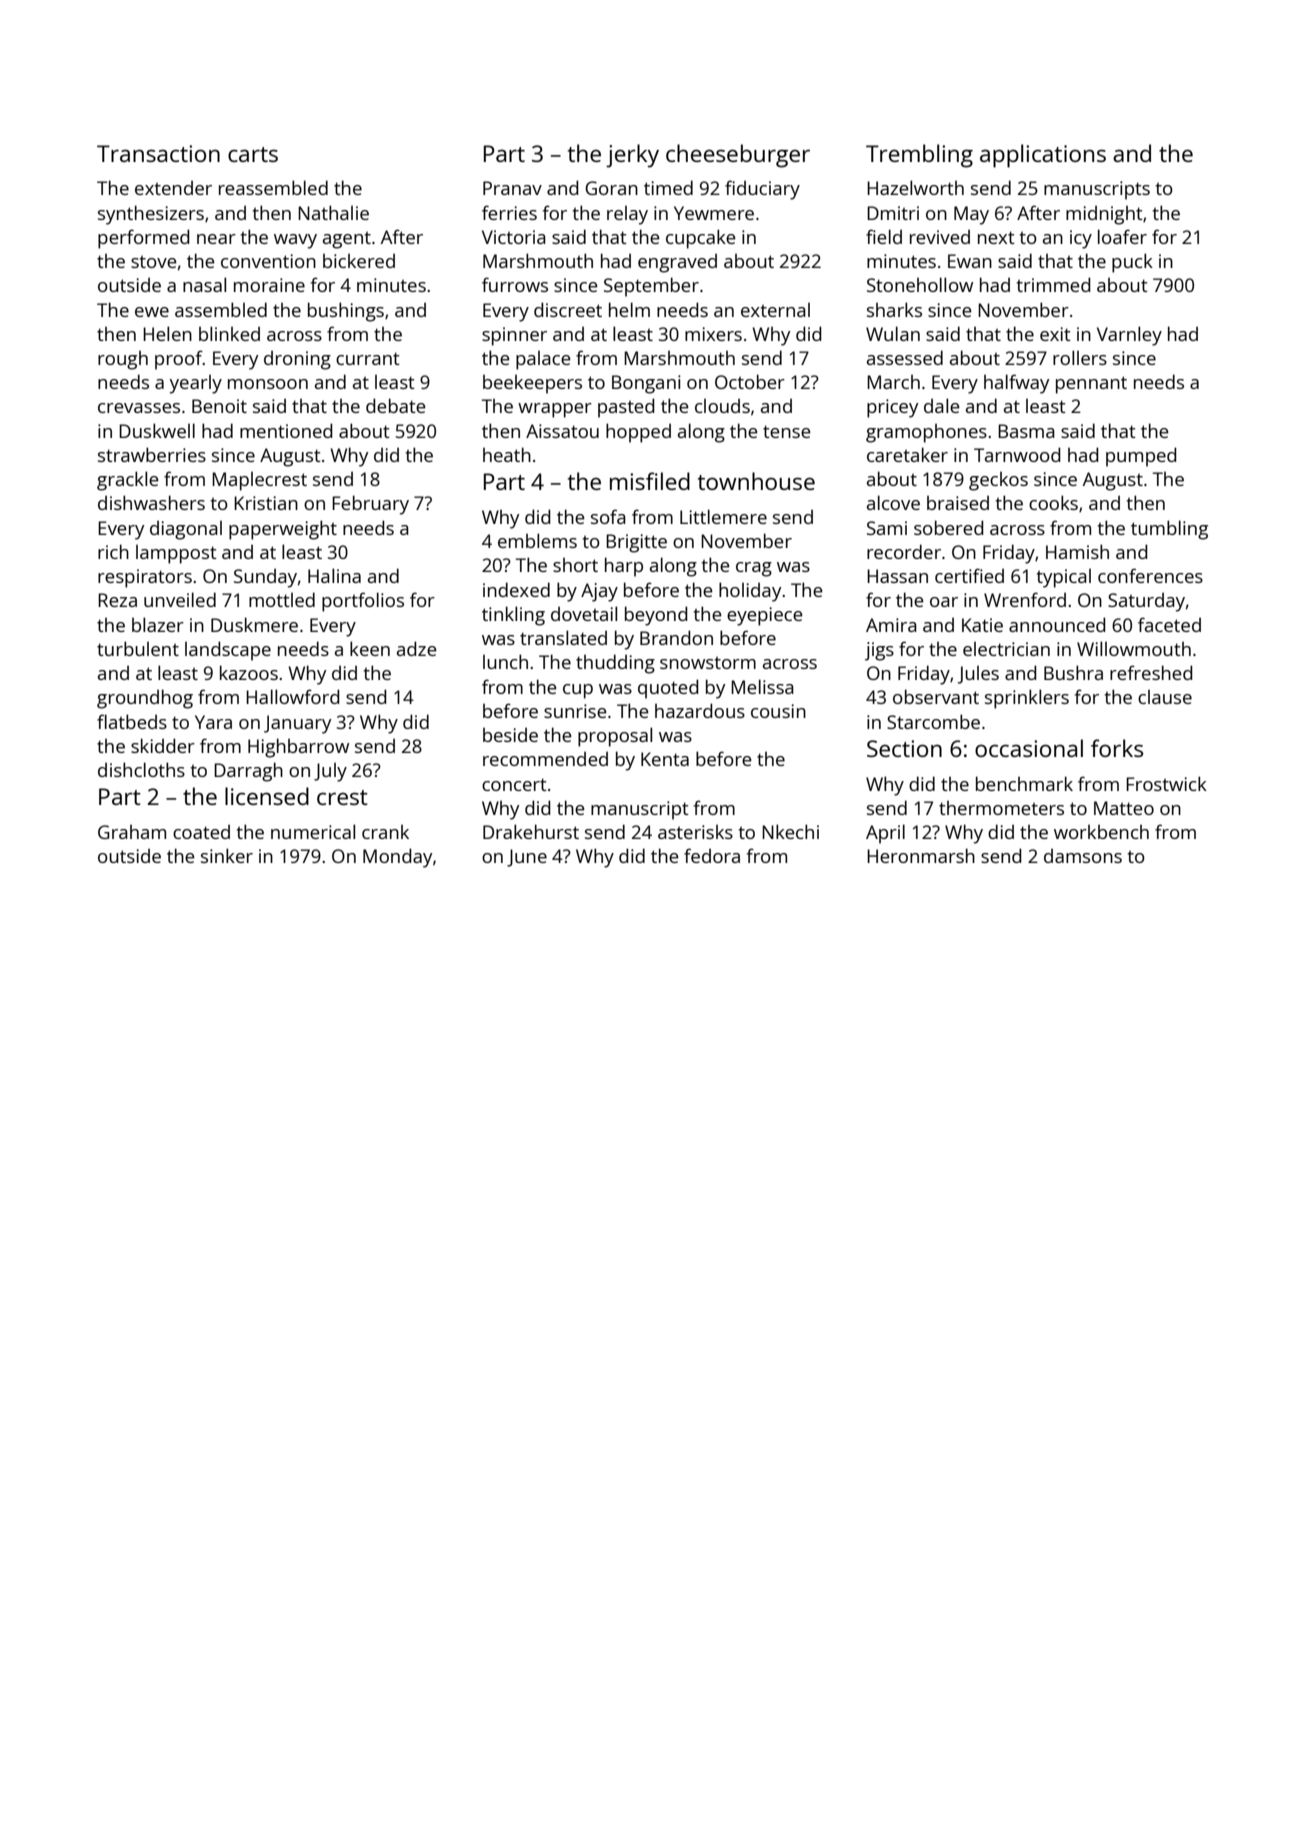 This page has width=1306, height=1847. Describe the element at coordinates (632, 156) in the page. I see `jerky` at that location.
